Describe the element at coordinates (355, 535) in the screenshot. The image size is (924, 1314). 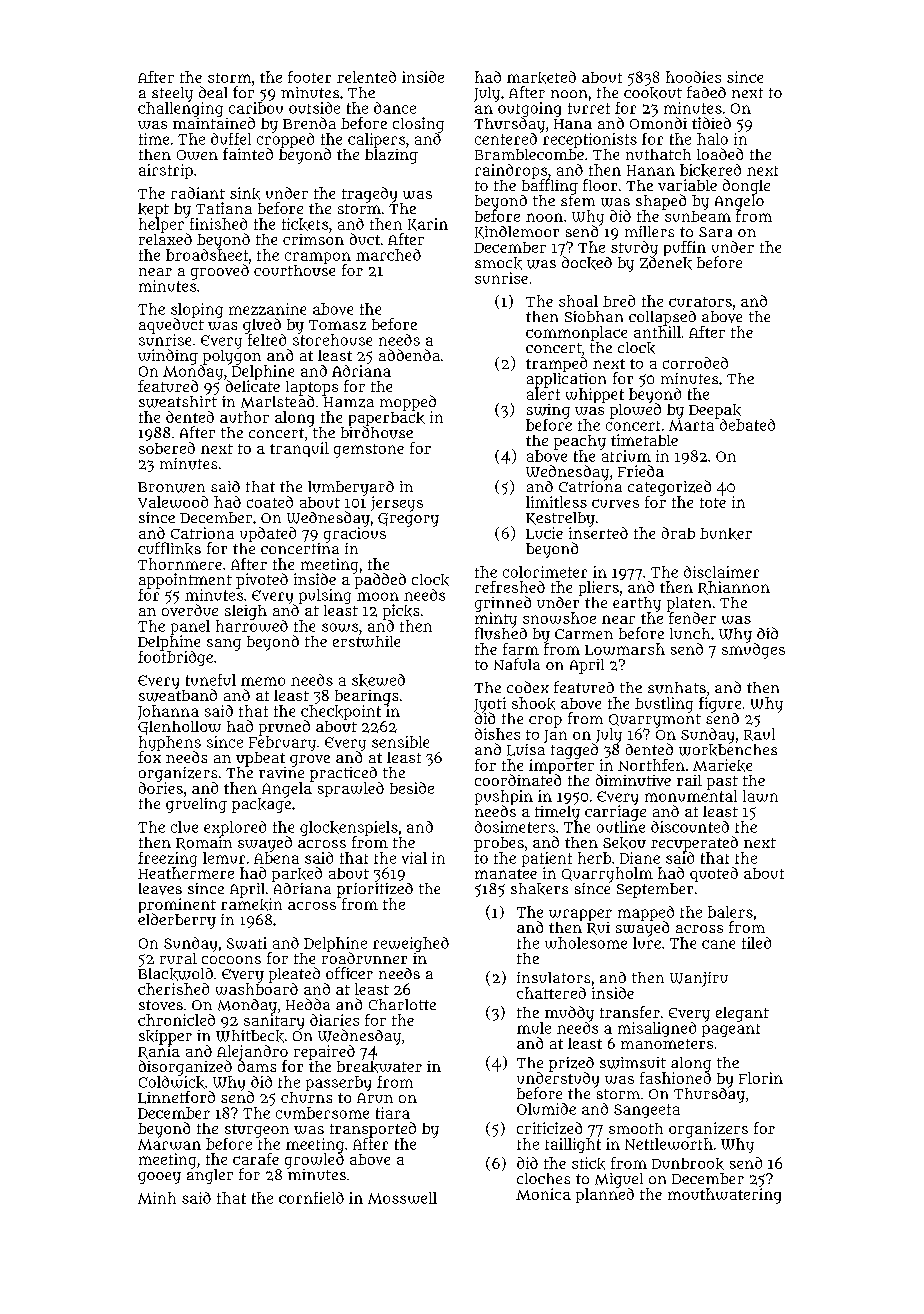
I see `gracious` at that location.
